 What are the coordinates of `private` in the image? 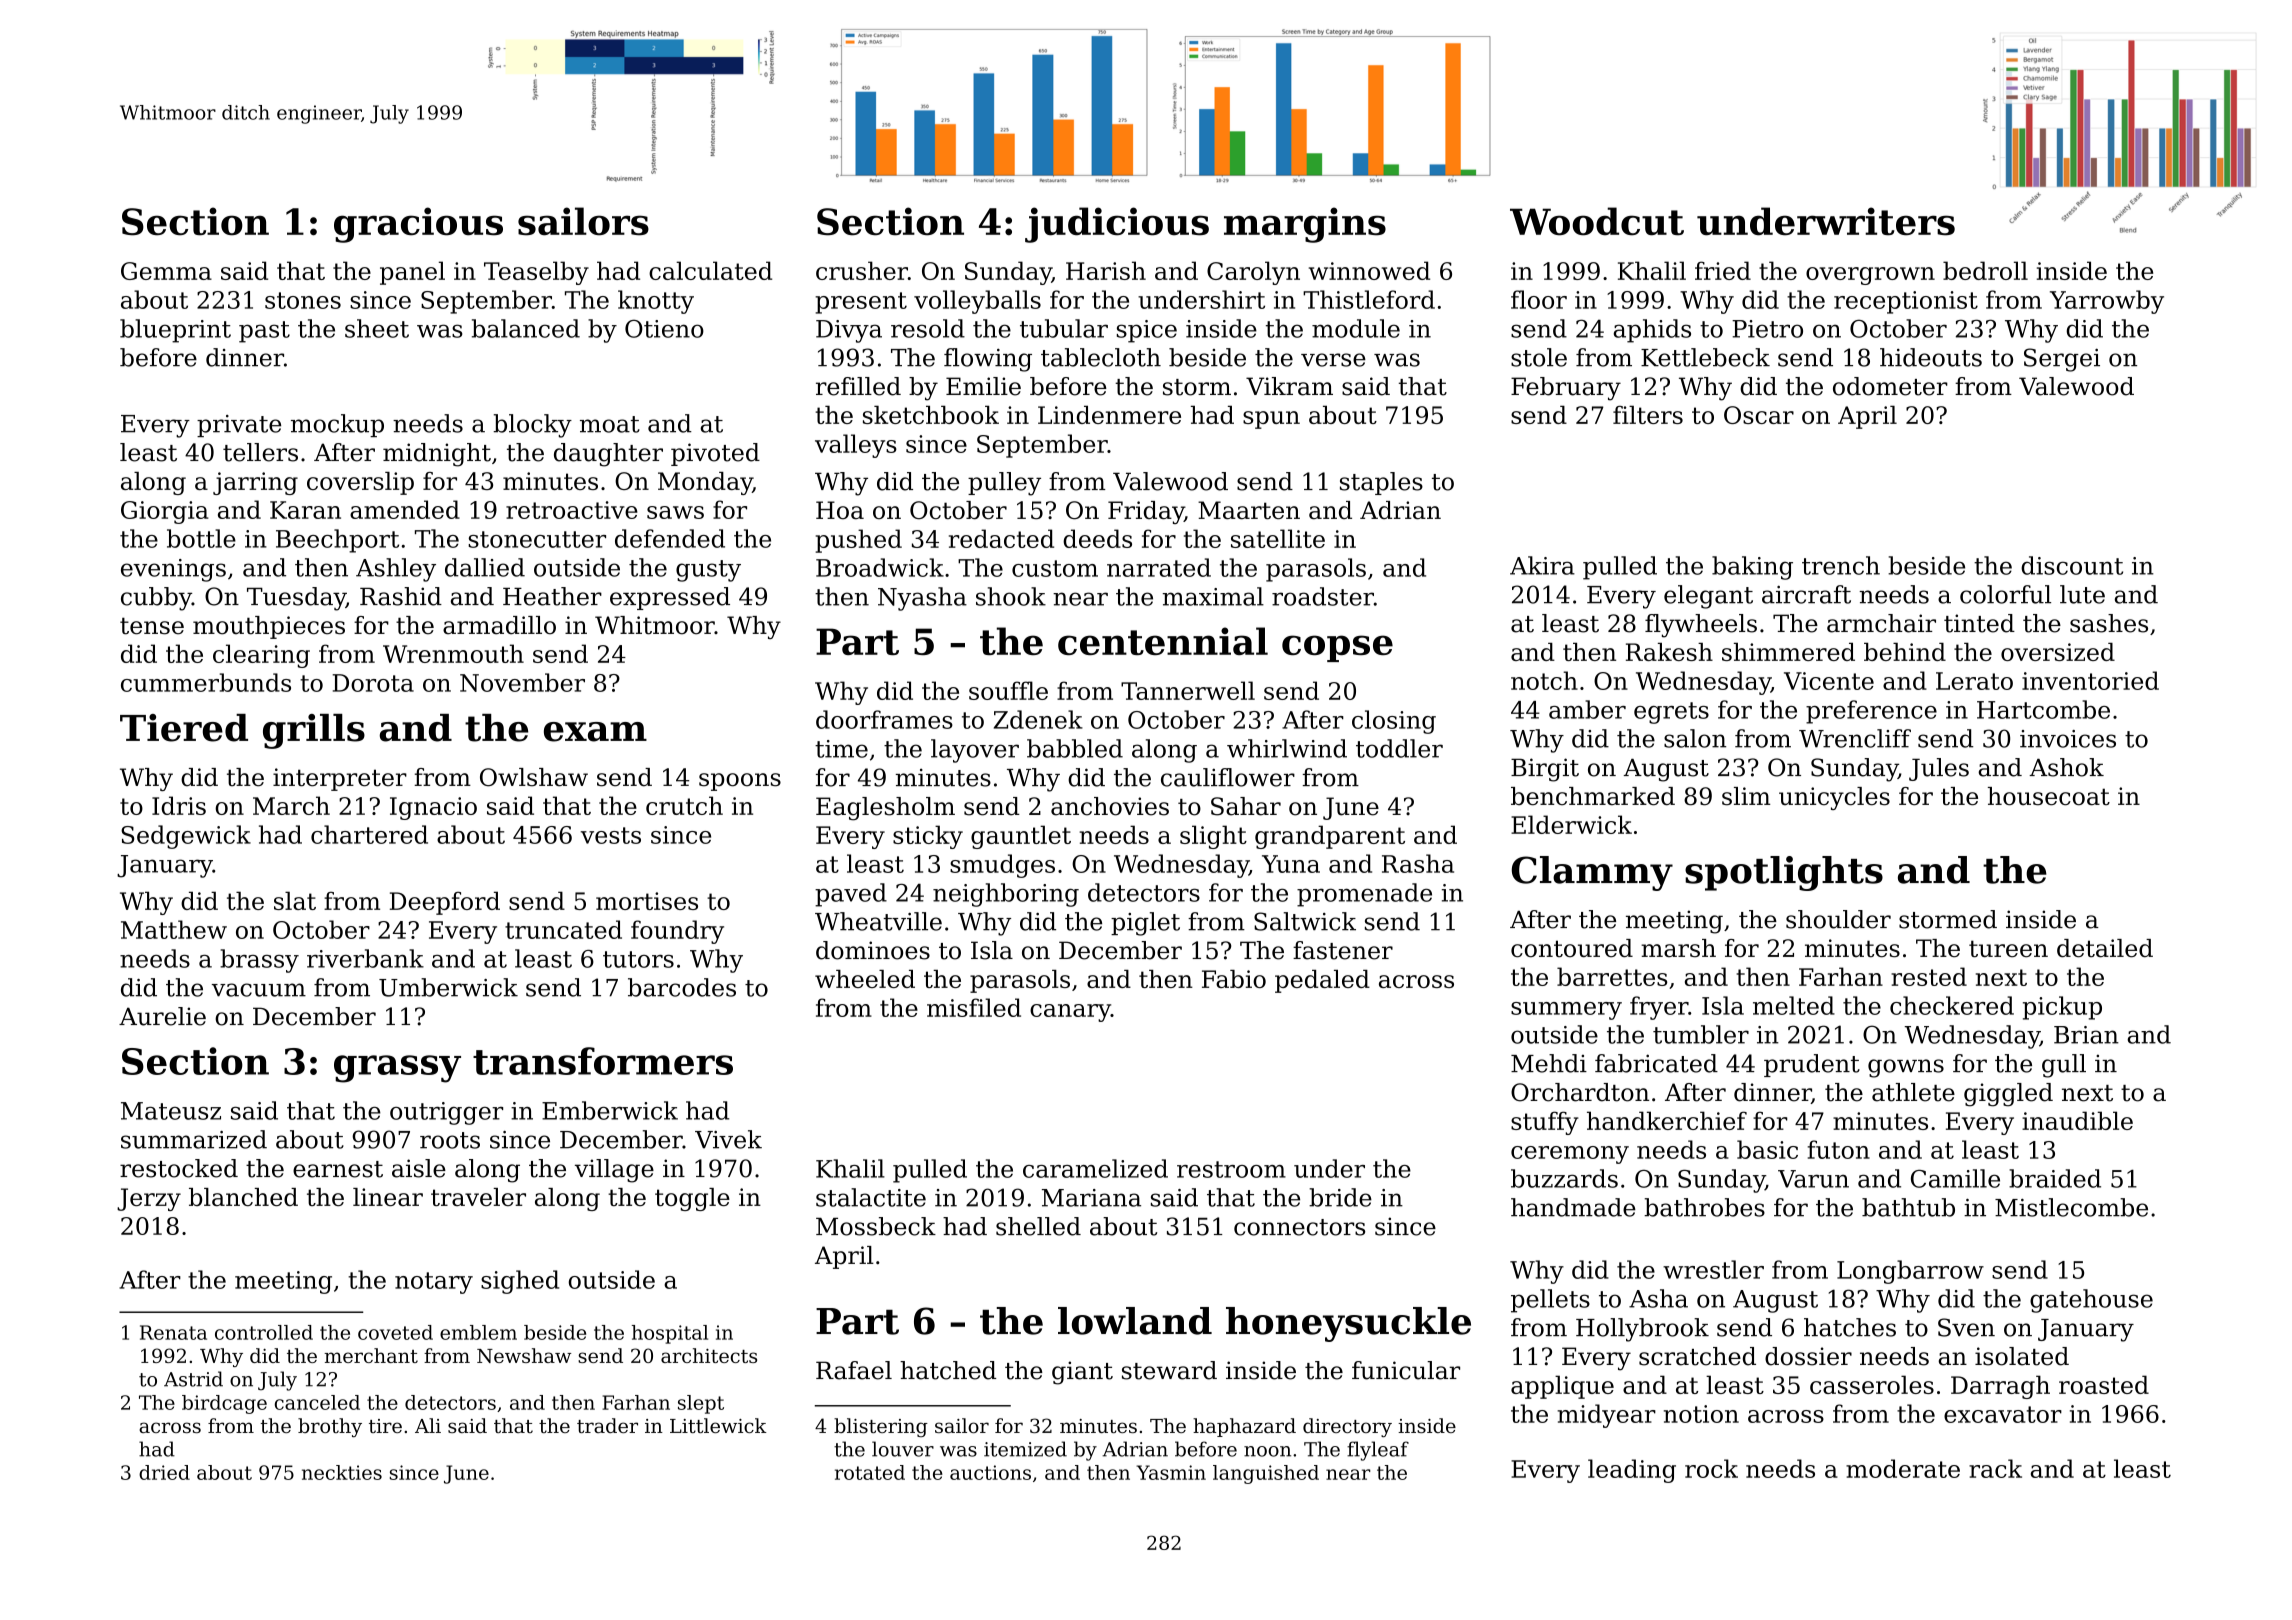 It's located at (239, 426).
